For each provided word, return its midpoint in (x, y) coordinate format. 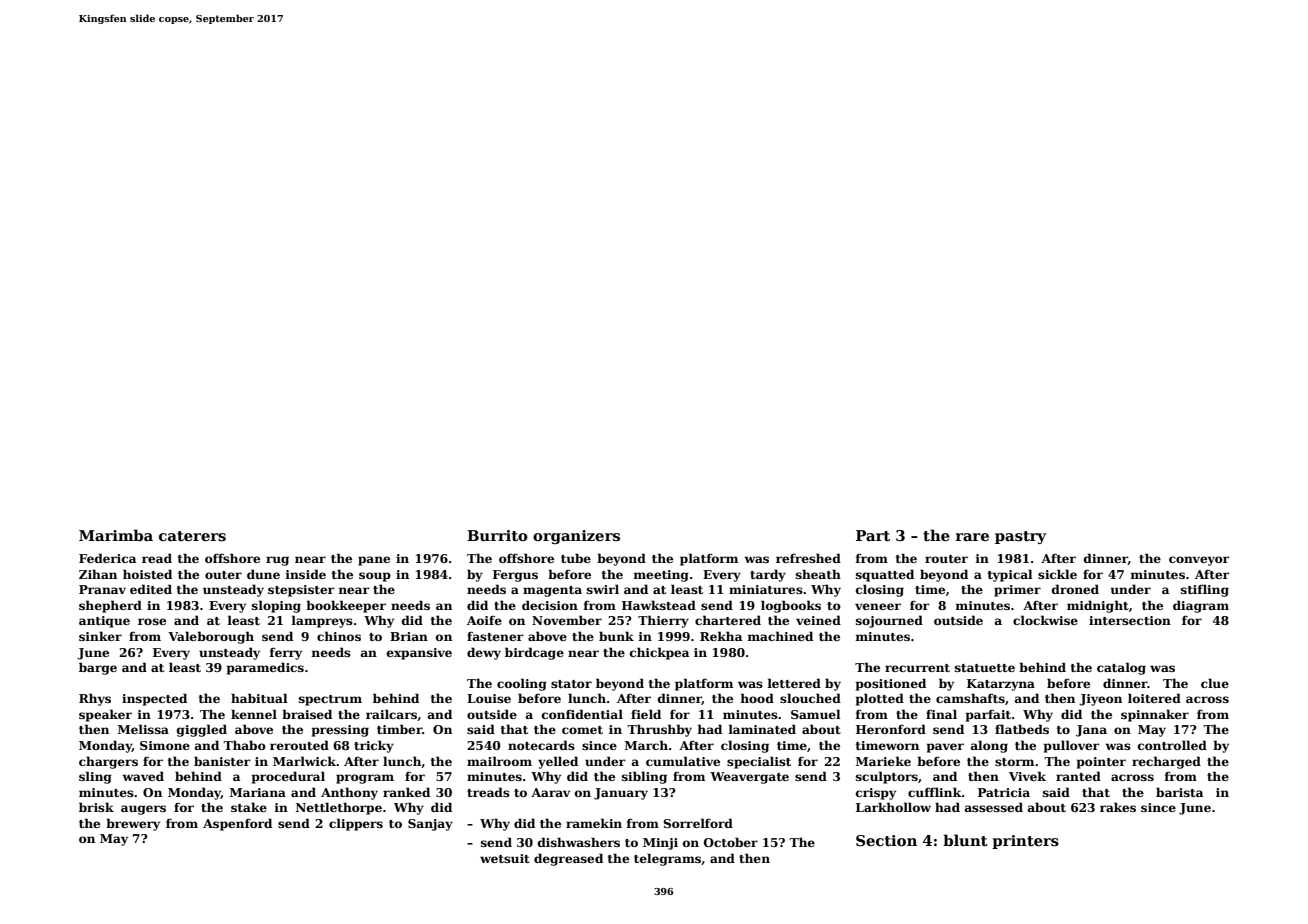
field (646, 714)
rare (972, 537)
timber (399, 729)
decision (550, 605)
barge (98, 668)
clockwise (1045, 620)
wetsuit (505, 858)
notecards (541, 745)
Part (873, 535)
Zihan (98, 574)
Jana (1091, 731)
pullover (1072, 746)
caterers (192, 536)
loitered (1154, 698)
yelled (558, 762)
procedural (288, 777)
